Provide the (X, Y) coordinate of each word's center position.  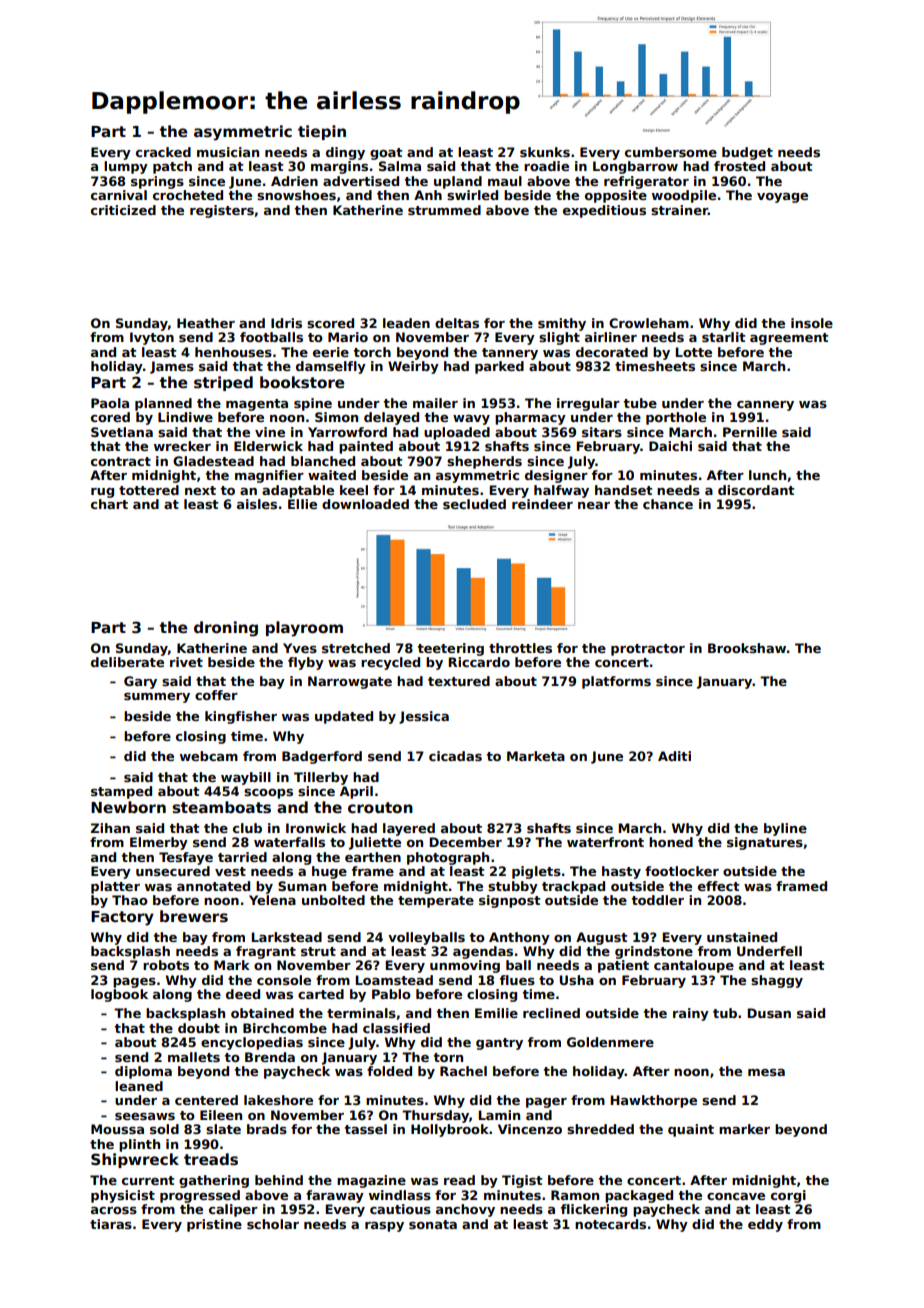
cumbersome (671, 152)
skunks (545, 152)
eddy (765, 1225)
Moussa (117, 1129)
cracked (163, 152)
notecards (610, 1224)
